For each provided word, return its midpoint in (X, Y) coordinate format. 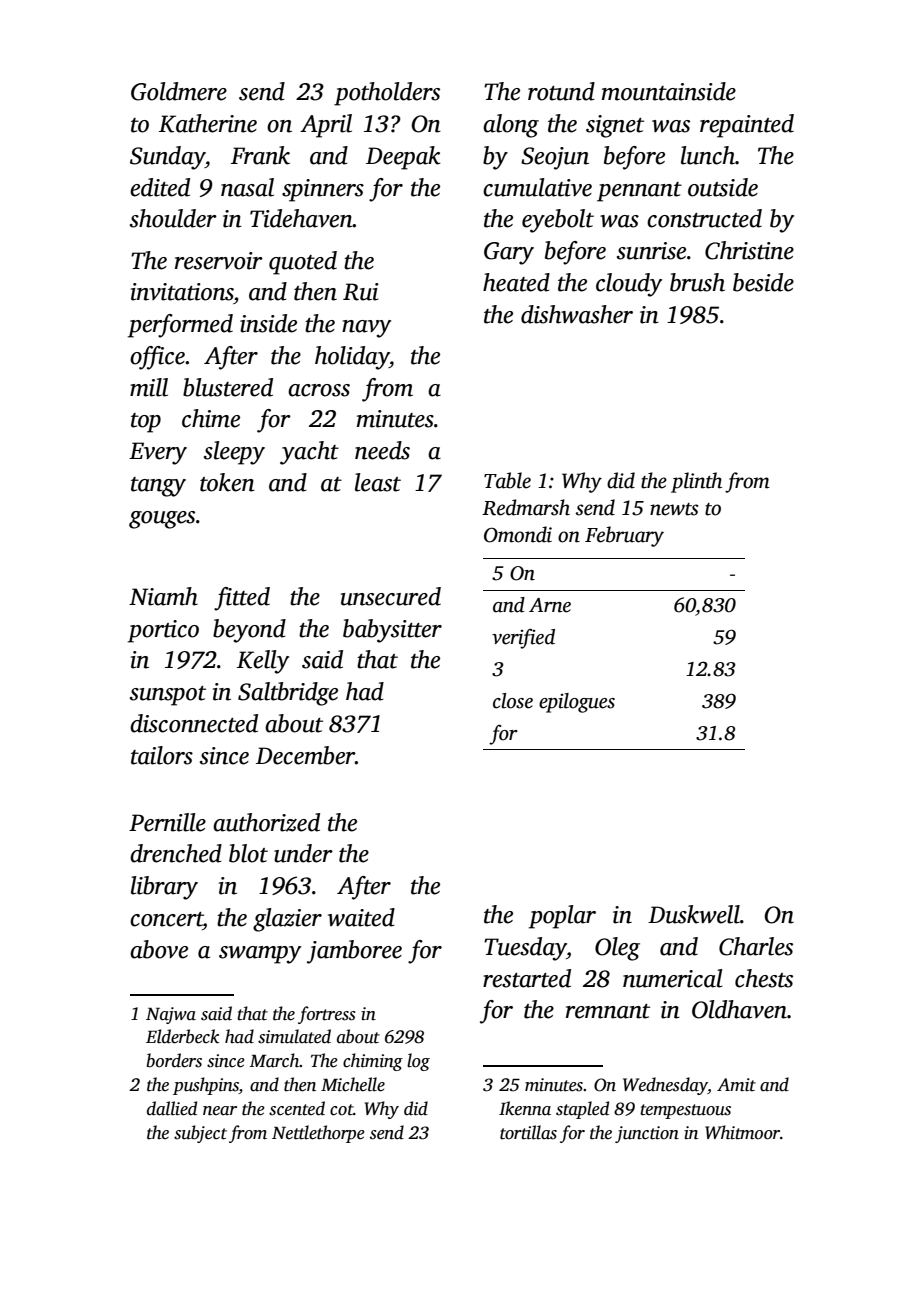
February (624, 536)
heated (516, 282)
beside (763, 282)
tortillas (528, 1132)
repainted (747, 126)
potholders (387, 94)
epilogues (577, 703)
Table (507, 480)
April (326, 126)
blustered (228, 387)
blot (248, 853)
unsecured (391, 596)
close (513, 701)
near (220, 1111)
